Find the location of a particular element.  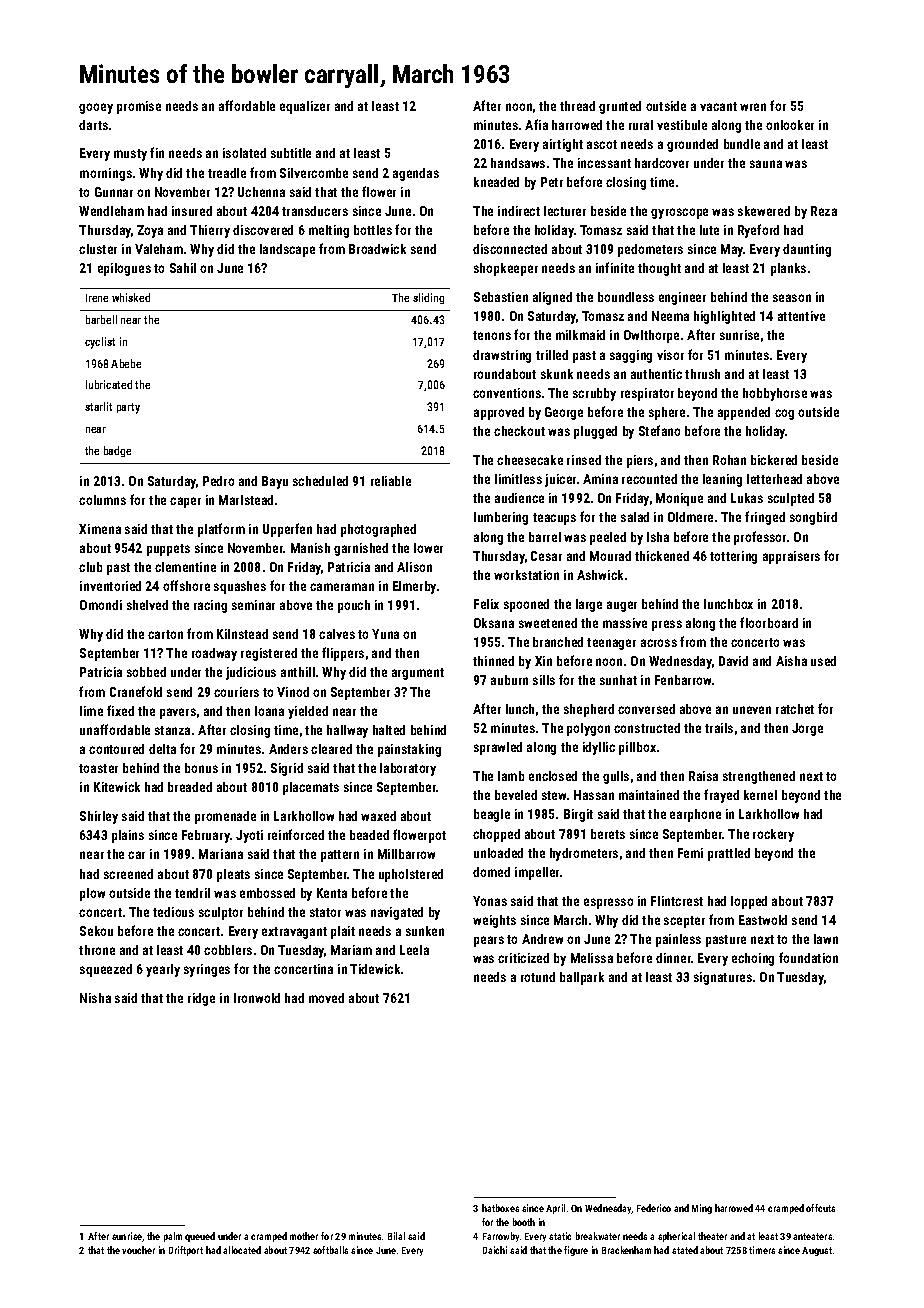

offcuts is located at coordinates (820, 1208).
